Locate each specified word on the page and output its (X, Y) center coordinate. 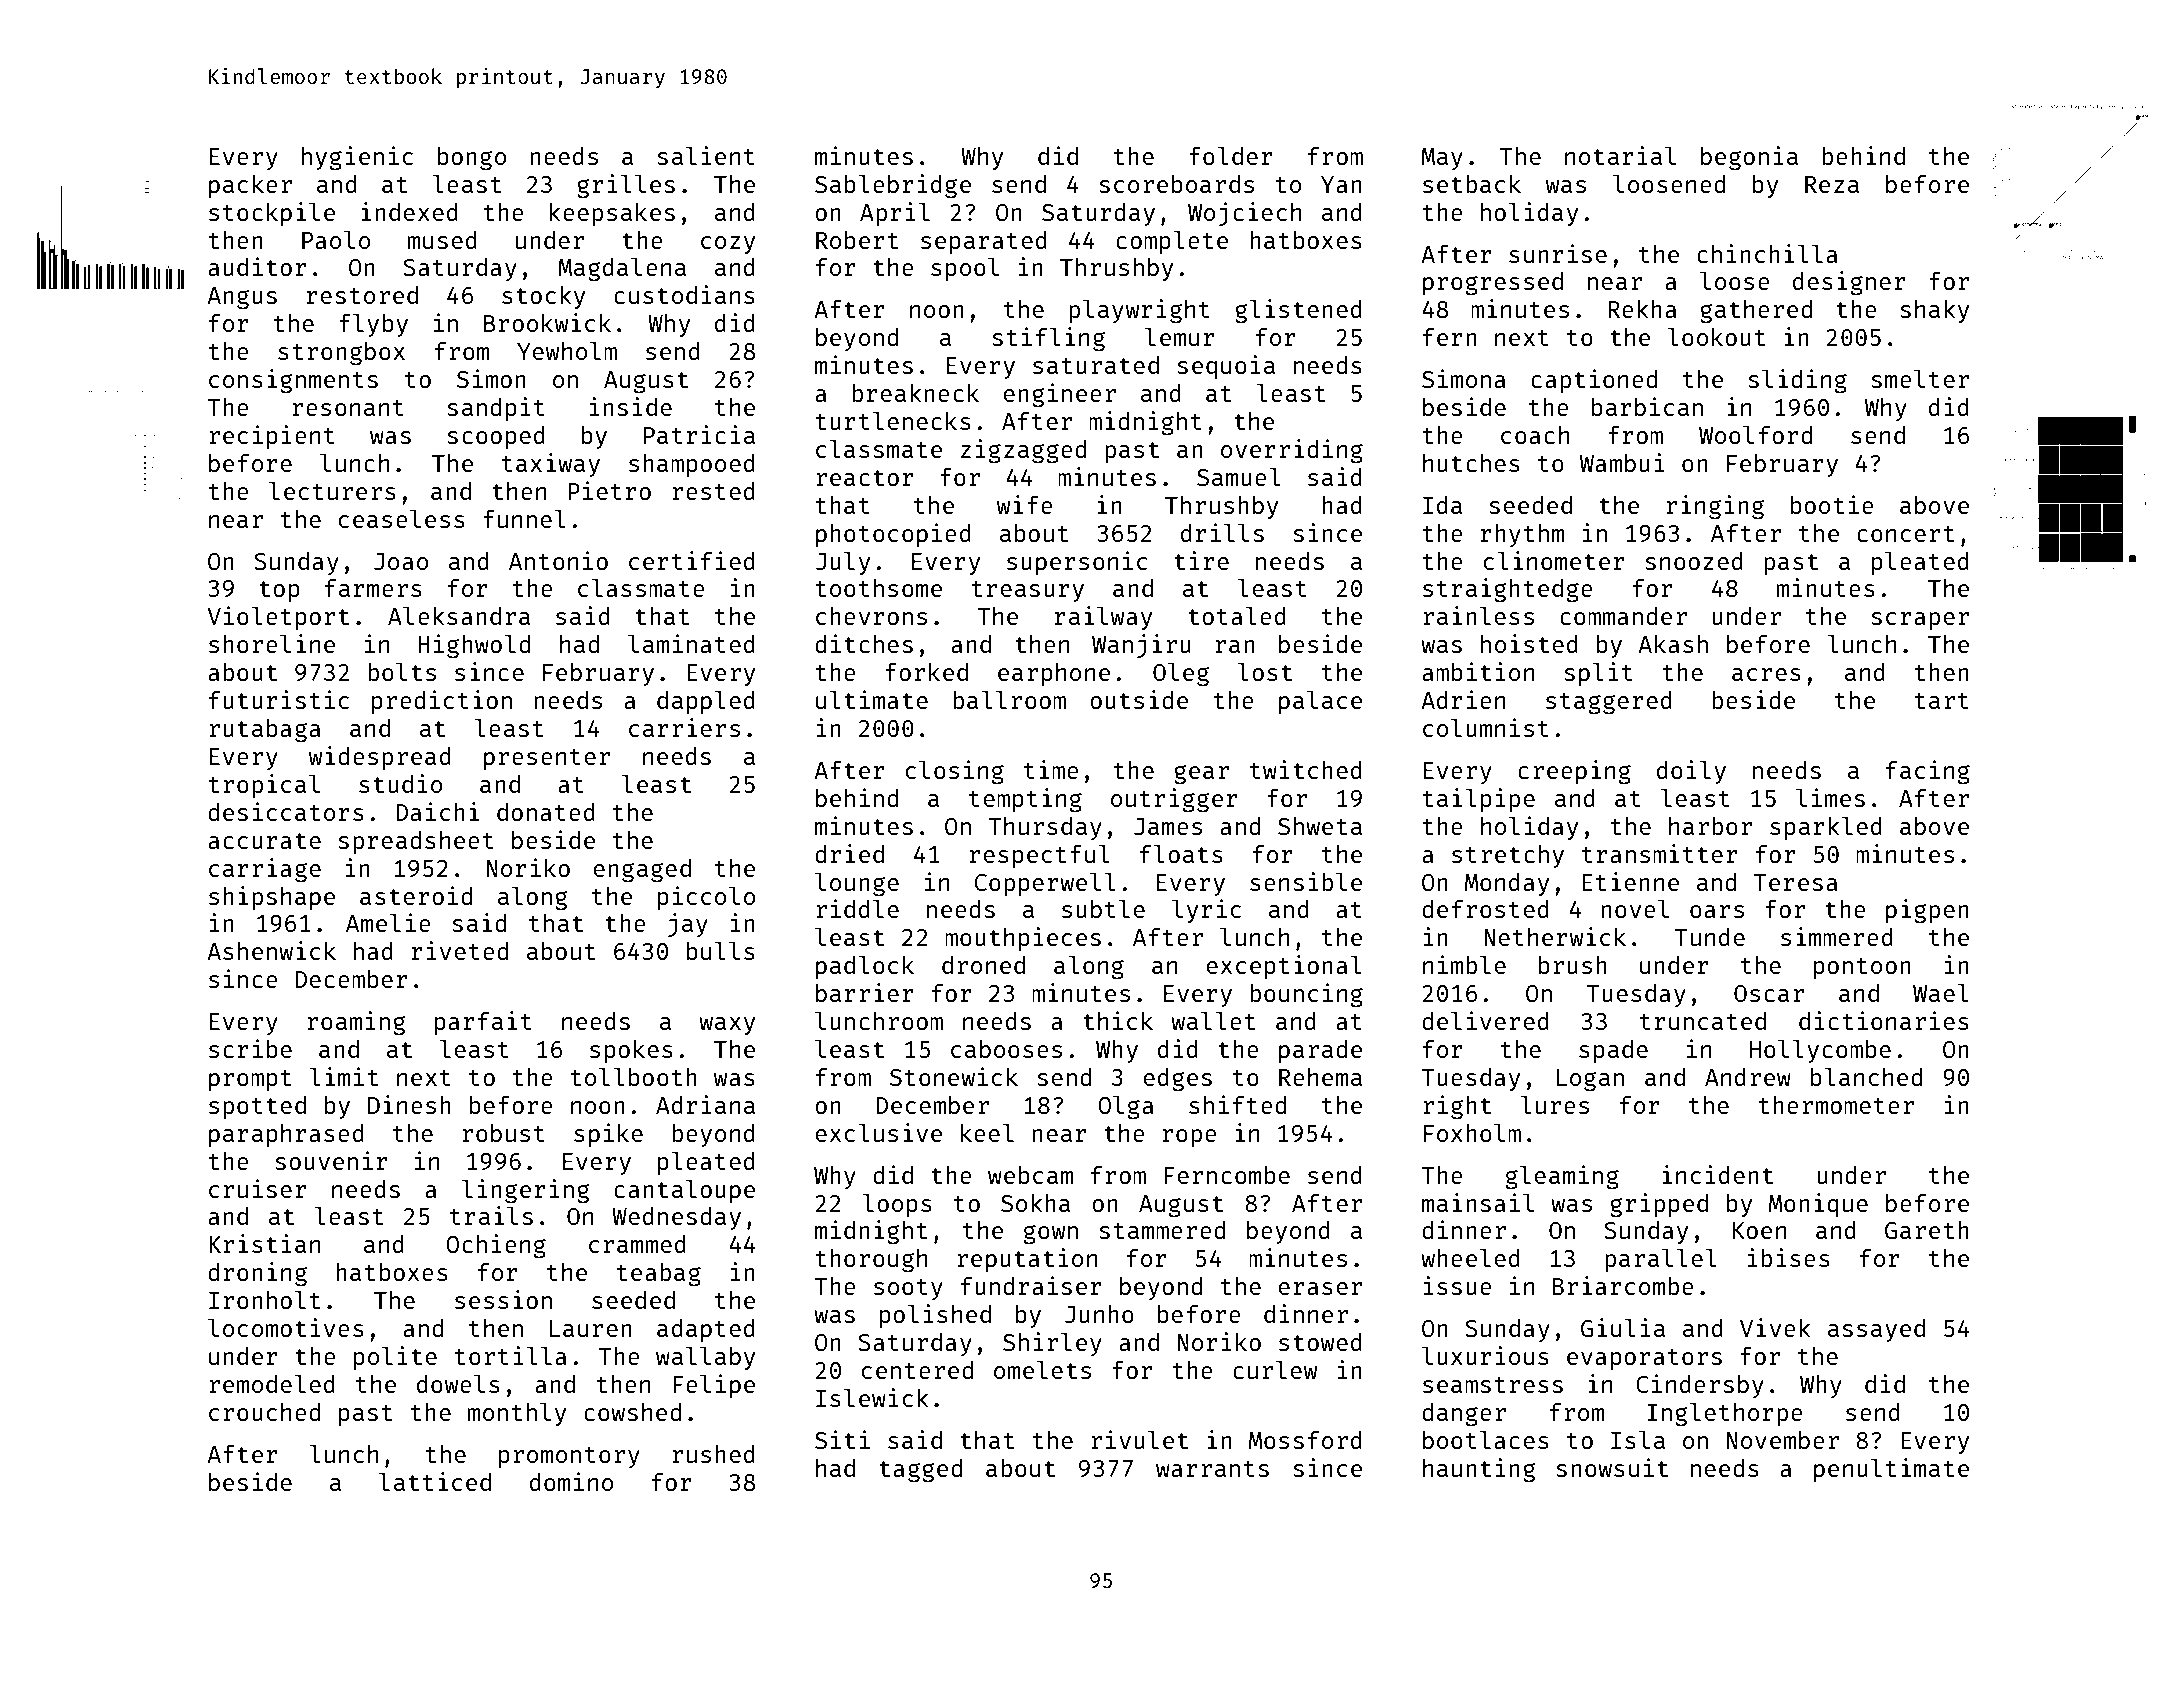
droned (983, 965)
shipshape (272, 898)
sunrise (1558, 253)
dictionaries (1884, 1020)
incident (1717, 1174)
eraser (1320, 1288)
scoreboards (1176, 184)
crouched (264, 1412)
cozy (728, 245)
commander (1623, 616)
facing (1928, 772)
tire (1201, 560)
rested (714, 491)
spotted (257, 1107)
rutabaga (265, 731)
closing (955, 772)
